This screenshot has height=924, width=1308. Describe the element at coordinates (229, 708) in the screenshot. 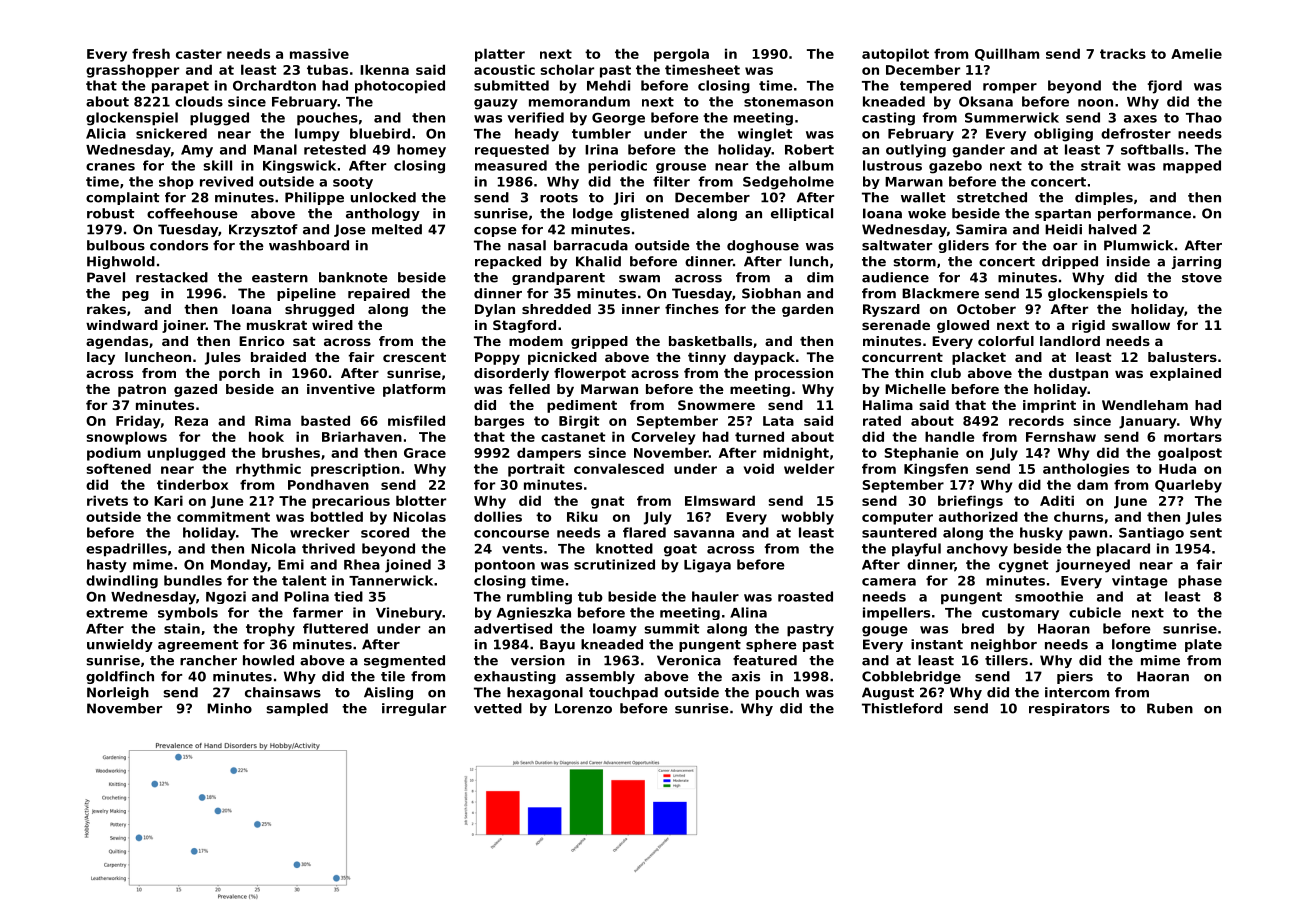

I see `Minho` at that location.
